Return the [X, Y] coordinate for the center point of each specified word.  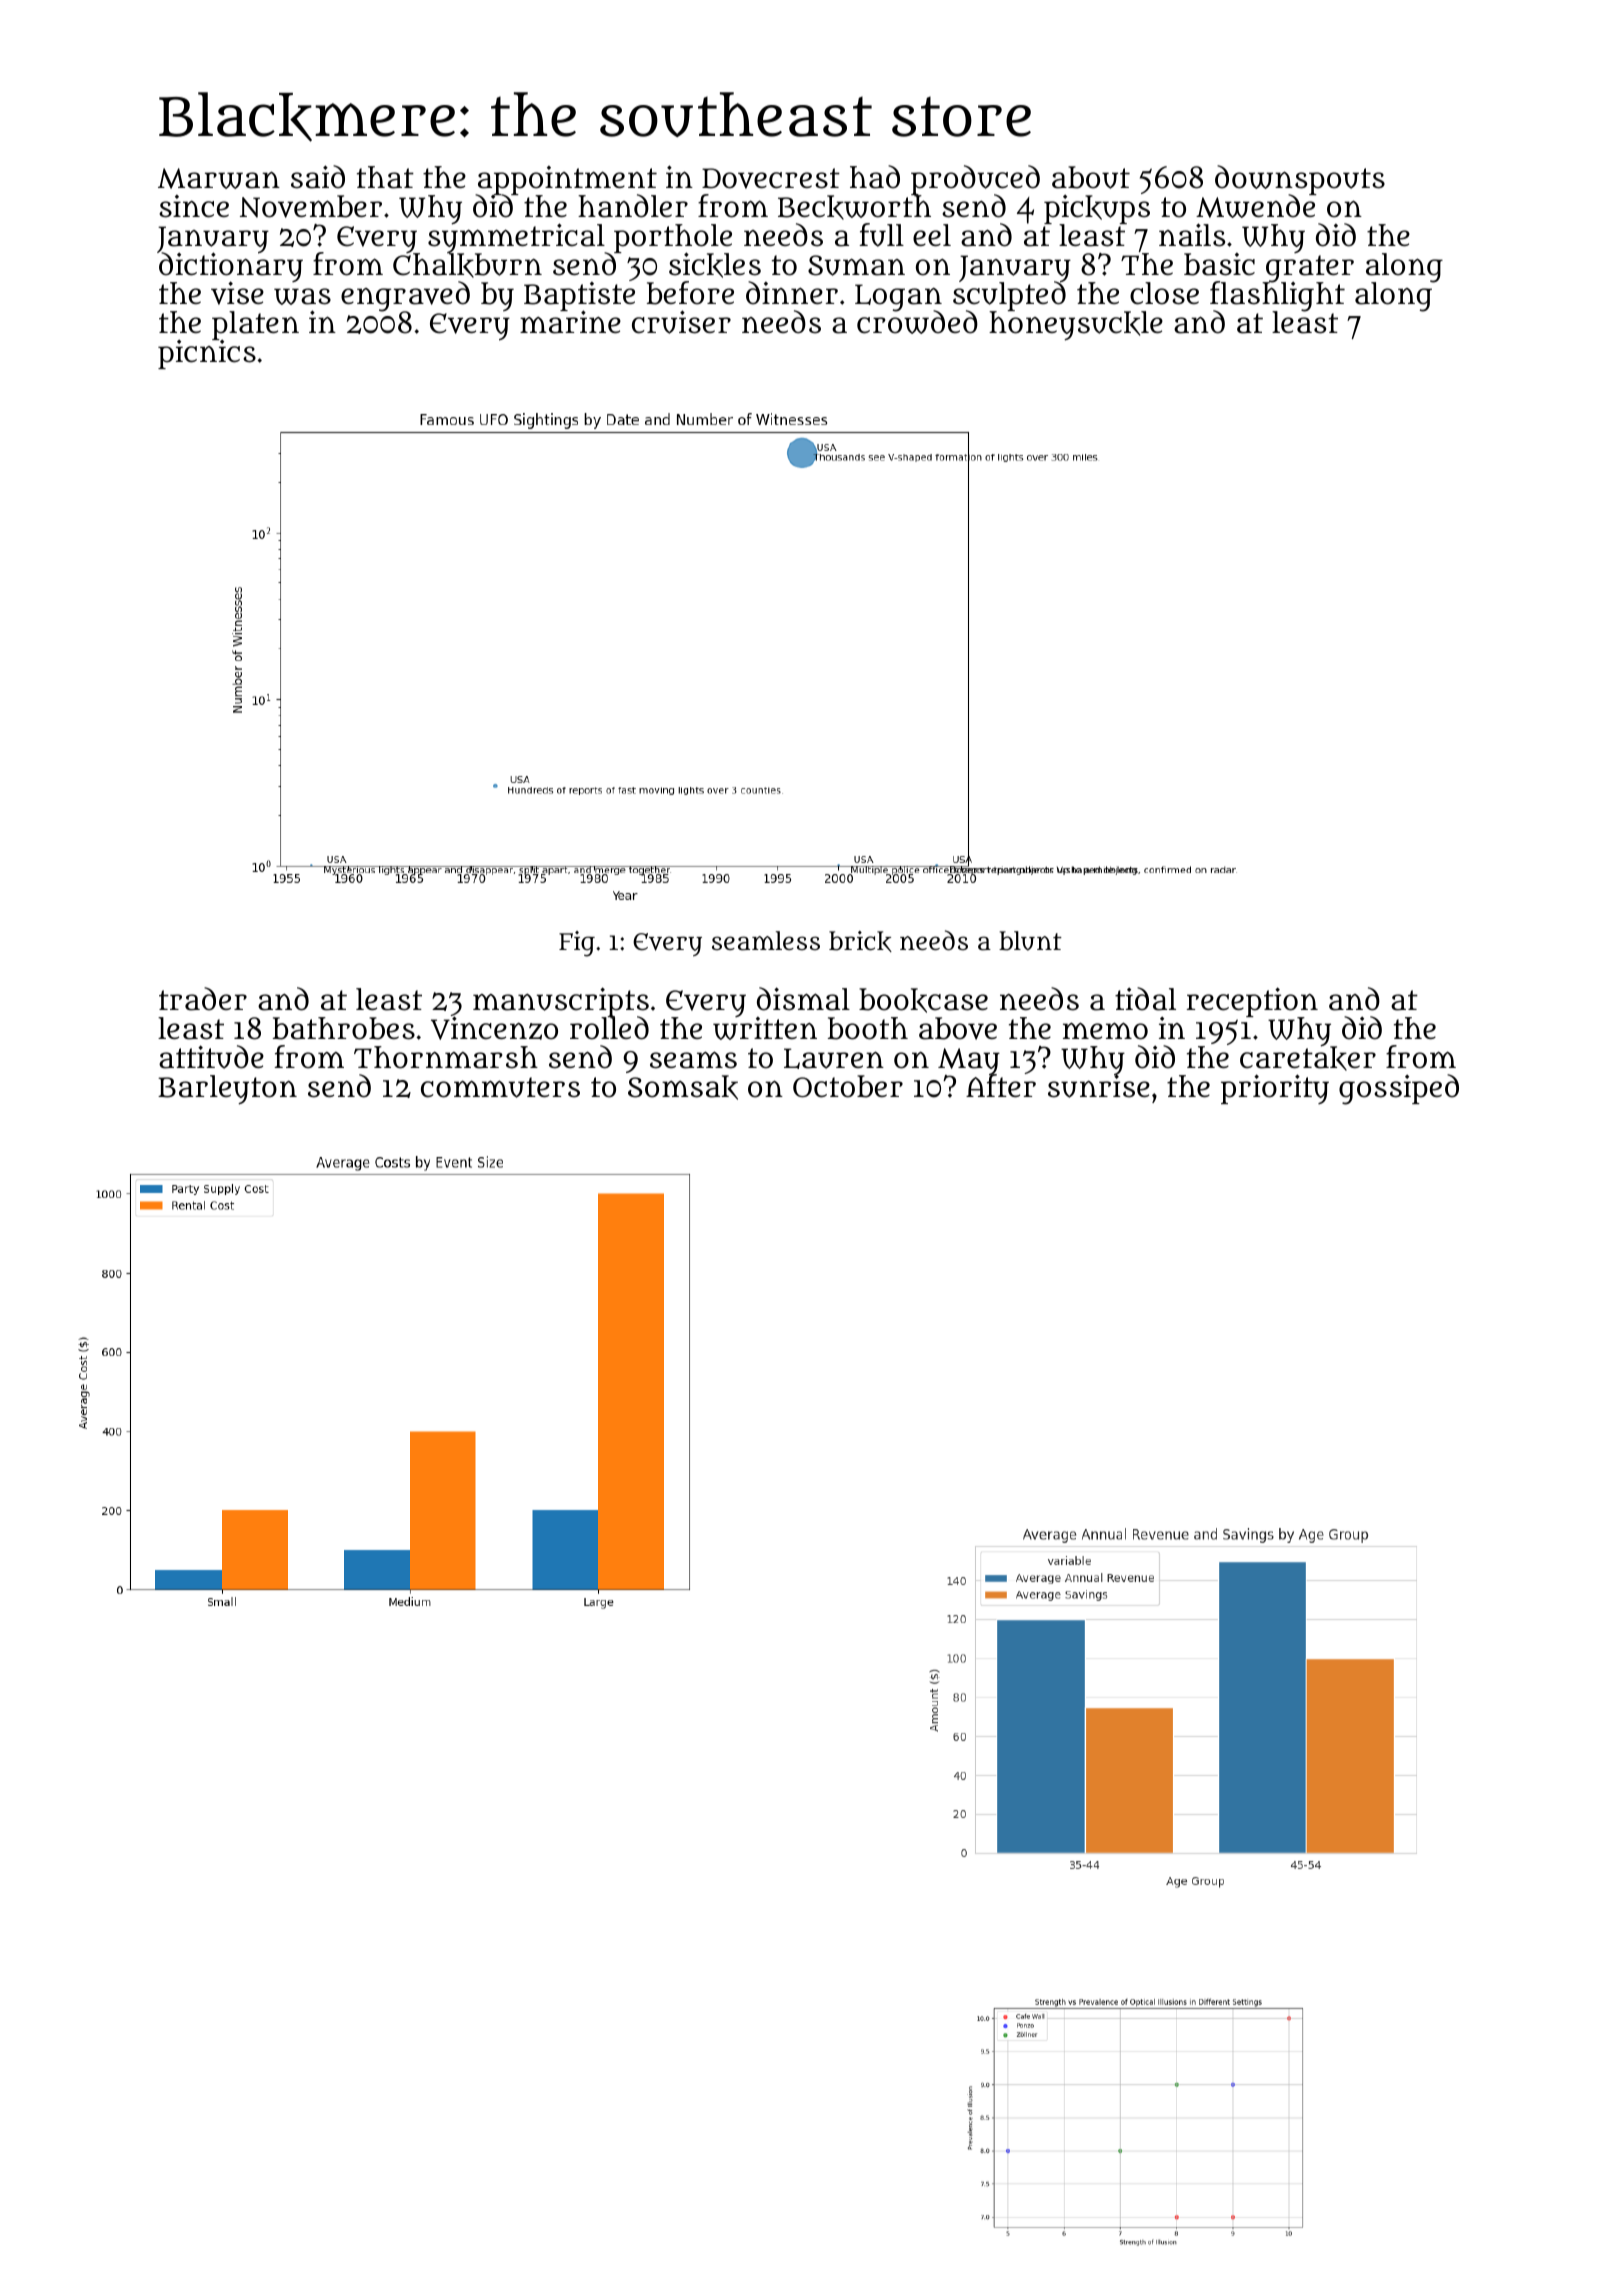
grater [1310, 268]
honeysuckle [1076, 326]
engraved [405, 296]
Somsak [683, 1087]
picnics [207, 354]
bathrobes [344, 1028]
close [1164, 293]
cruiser [681, 322]
